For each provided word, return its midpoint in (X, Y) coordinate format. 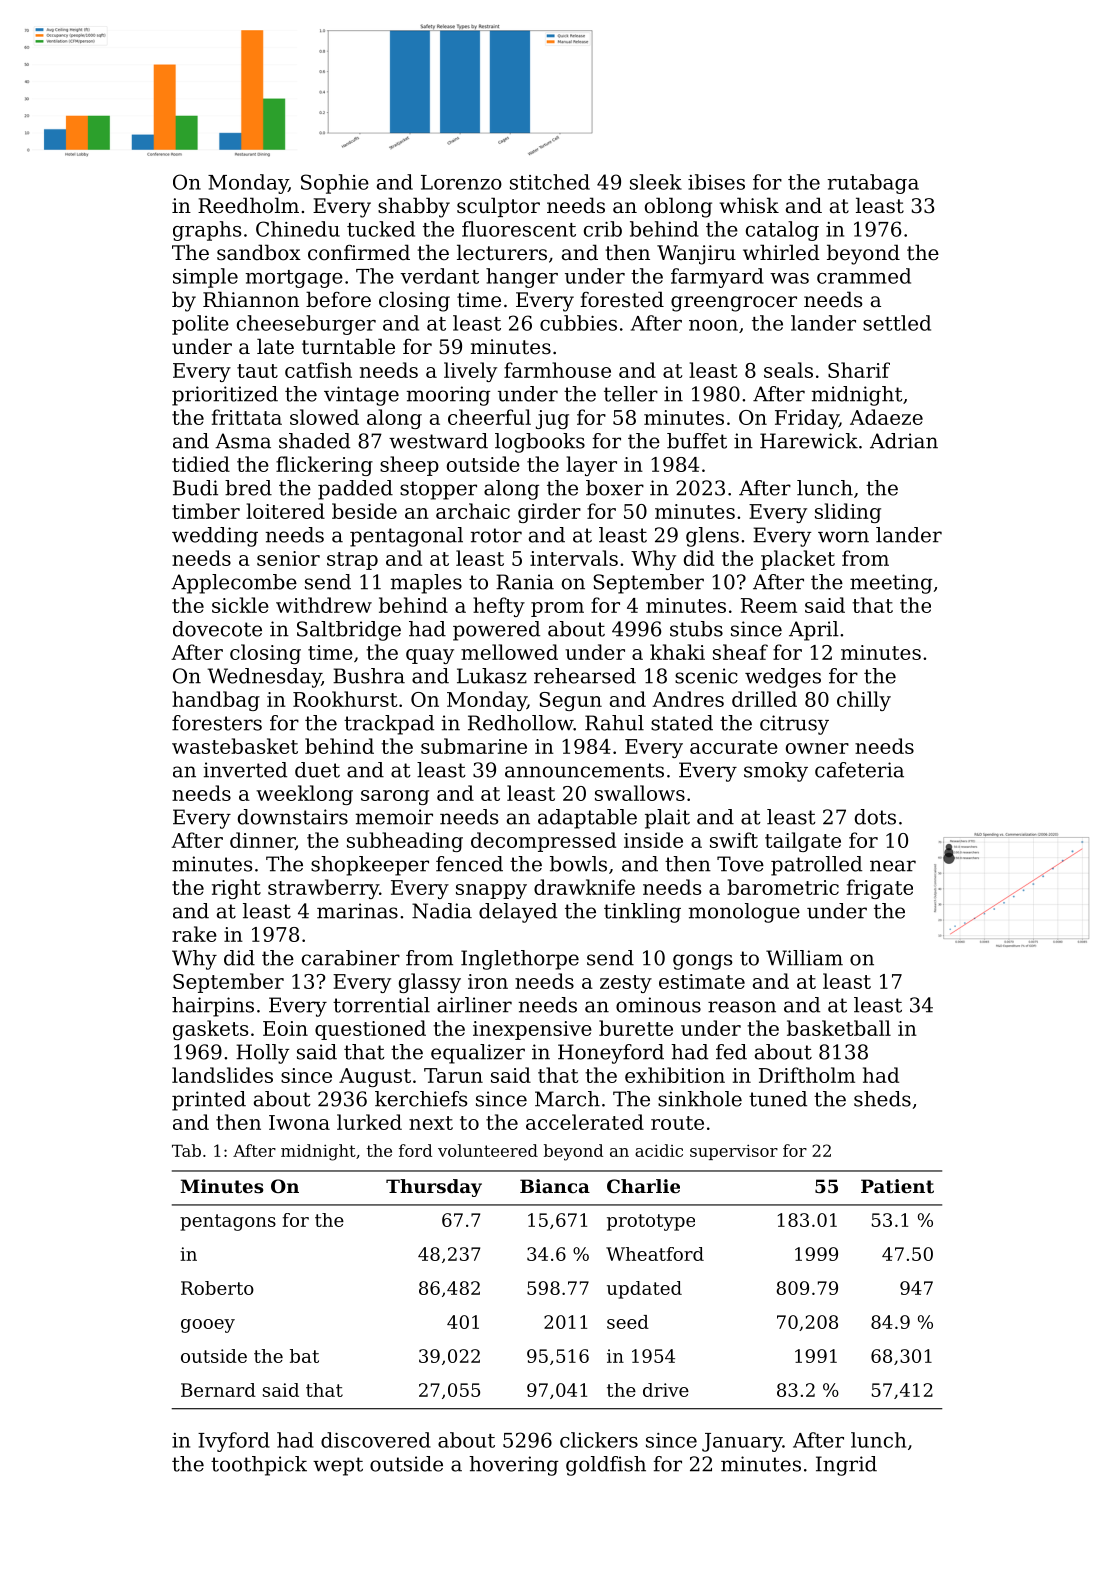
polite (200, 325)
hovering (513, 1466)
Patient (897, 1186)
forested (622, 299)
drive (666, 1390)
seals (788, 370)
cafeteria (859, 770)
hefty (499, 607)
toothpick (259, 1466)
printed (209, 1101)
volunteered (488, 1150)
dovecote (217, 629)
